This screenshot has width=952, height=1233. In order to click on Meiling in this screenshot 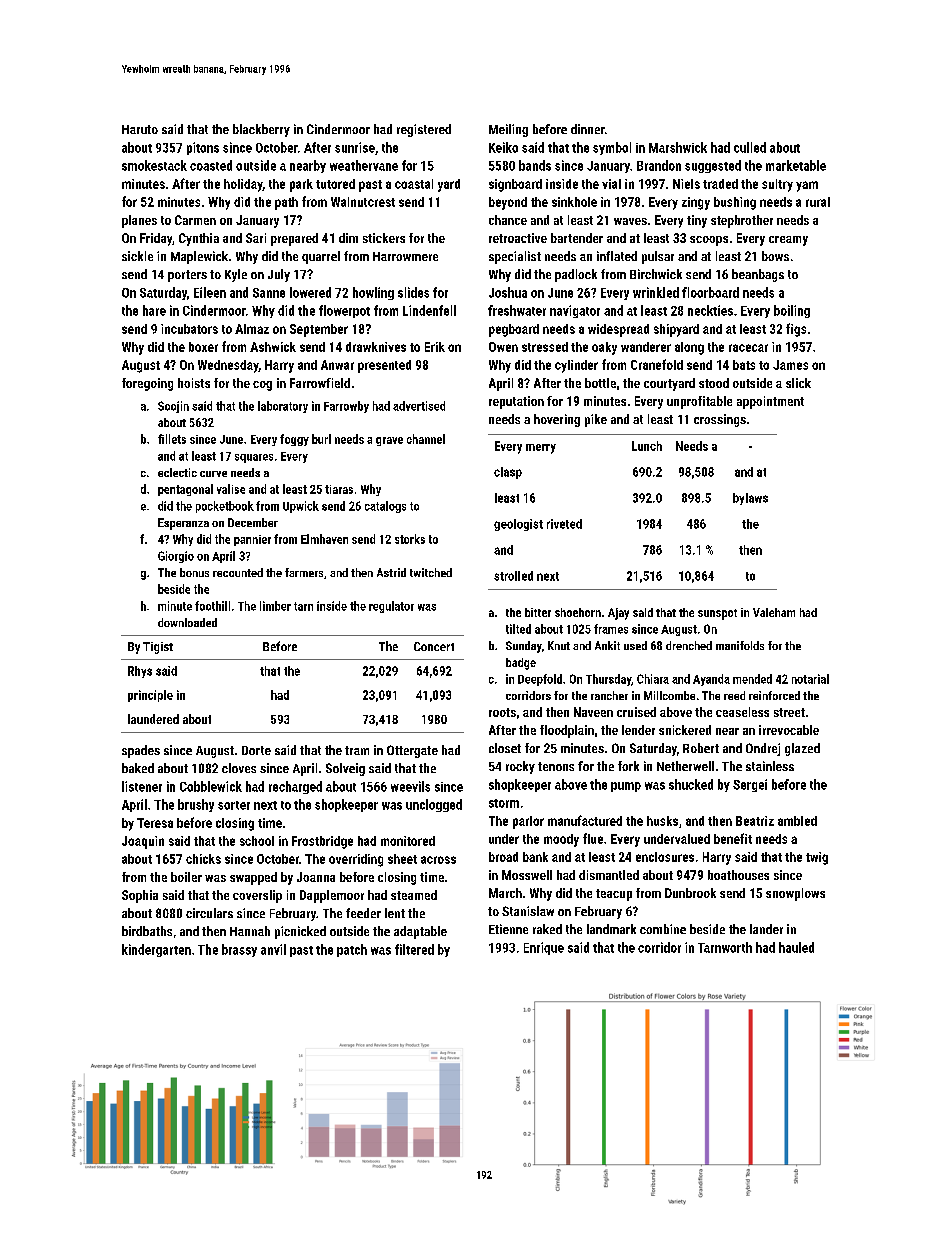, I will do `click(508, 130)`.
